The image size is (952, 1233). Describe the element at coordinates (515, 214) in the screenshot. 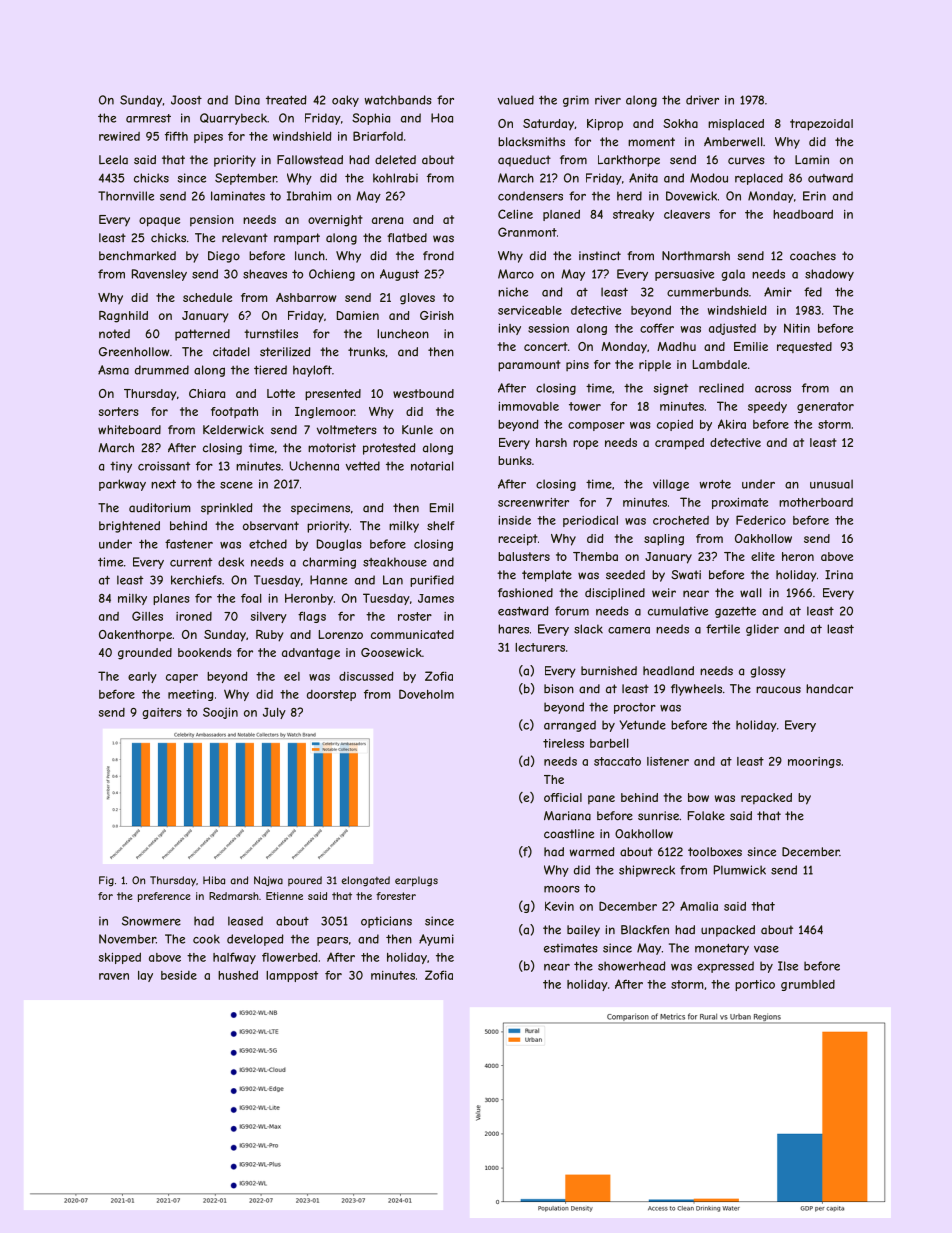

I see `Celine` at that location.
